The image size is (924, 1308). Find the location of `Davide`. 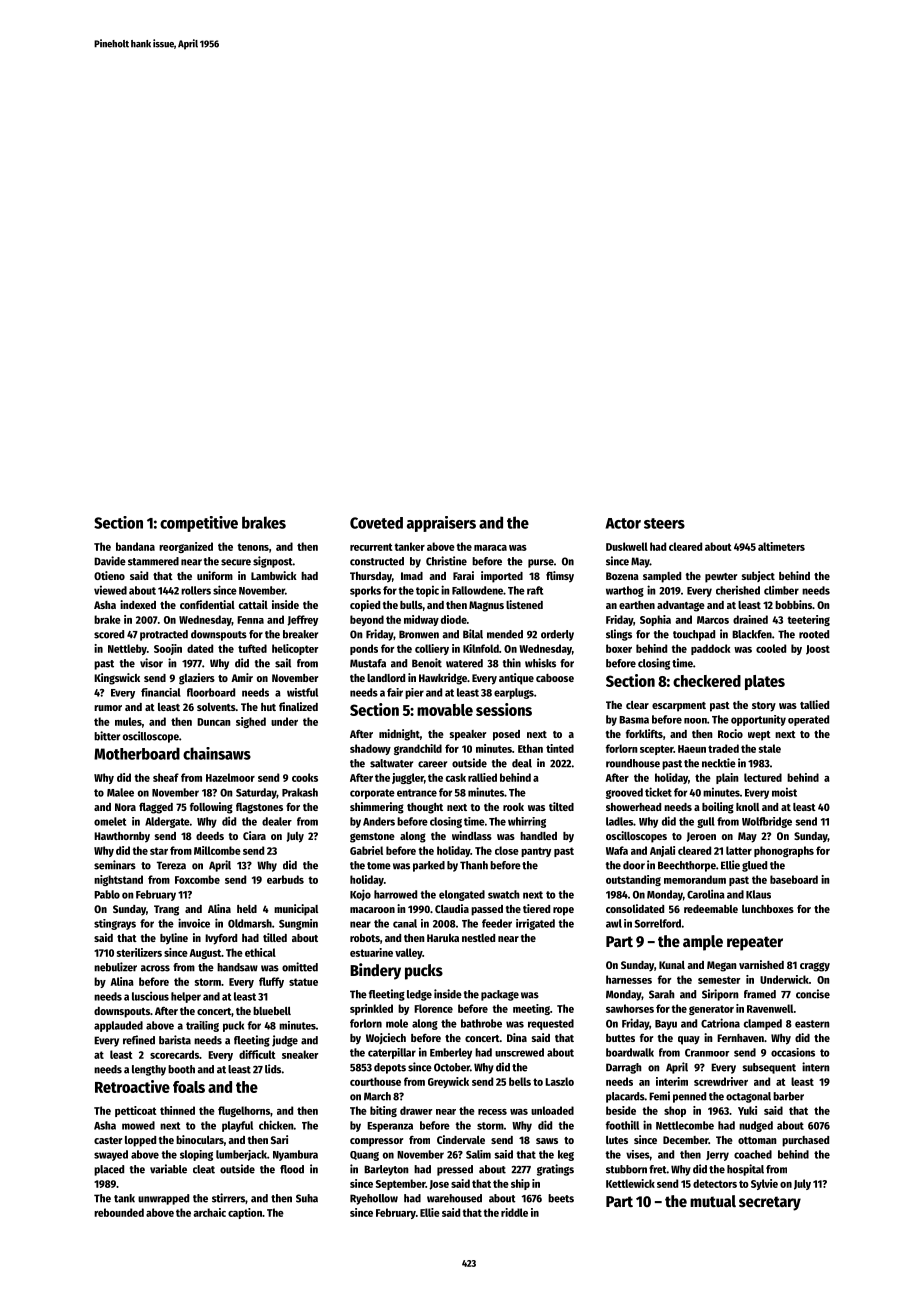

Davide is located at coordinates (110, 561).
